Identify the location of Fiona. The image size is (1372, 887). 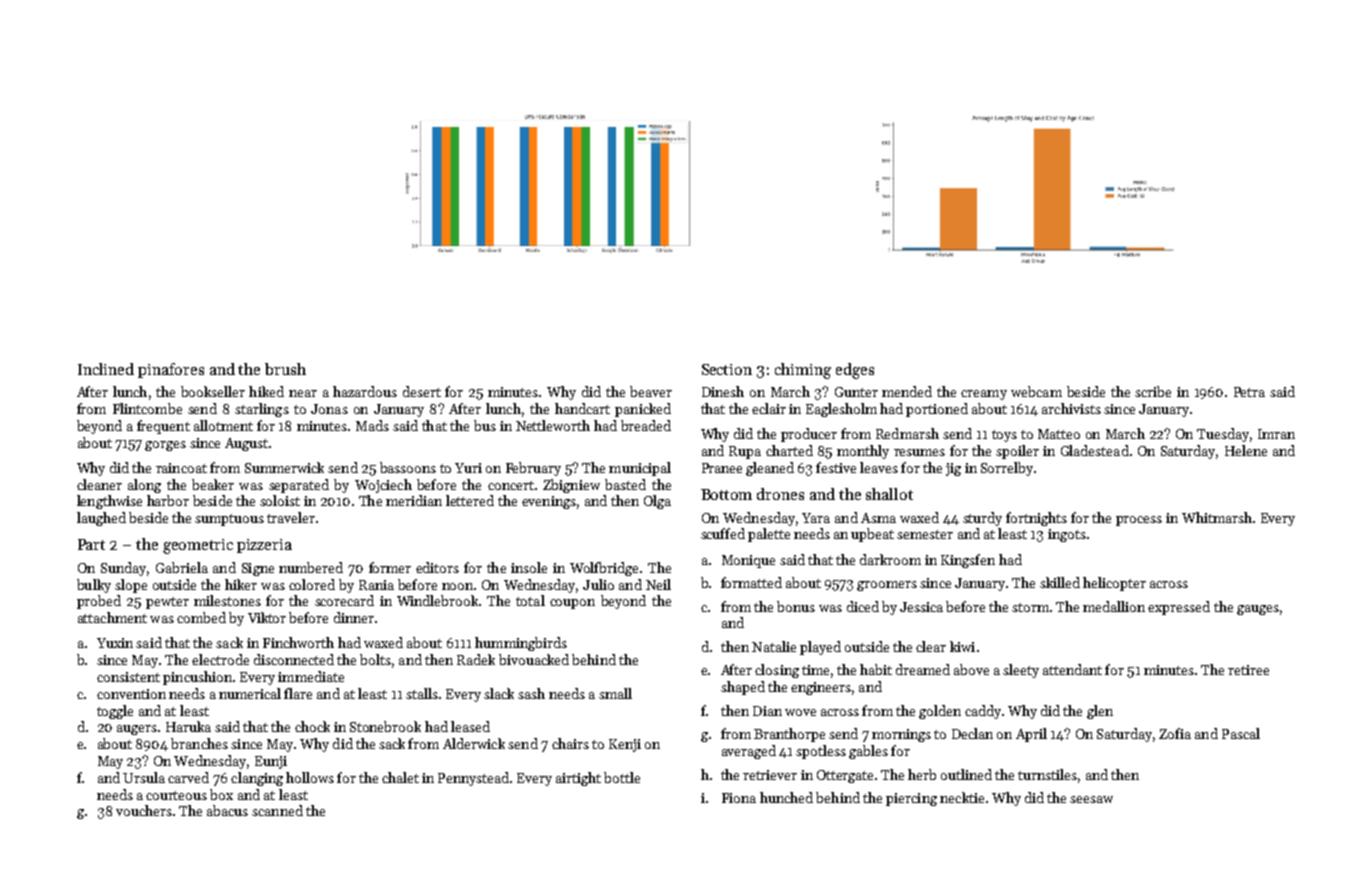
(739, 798).
